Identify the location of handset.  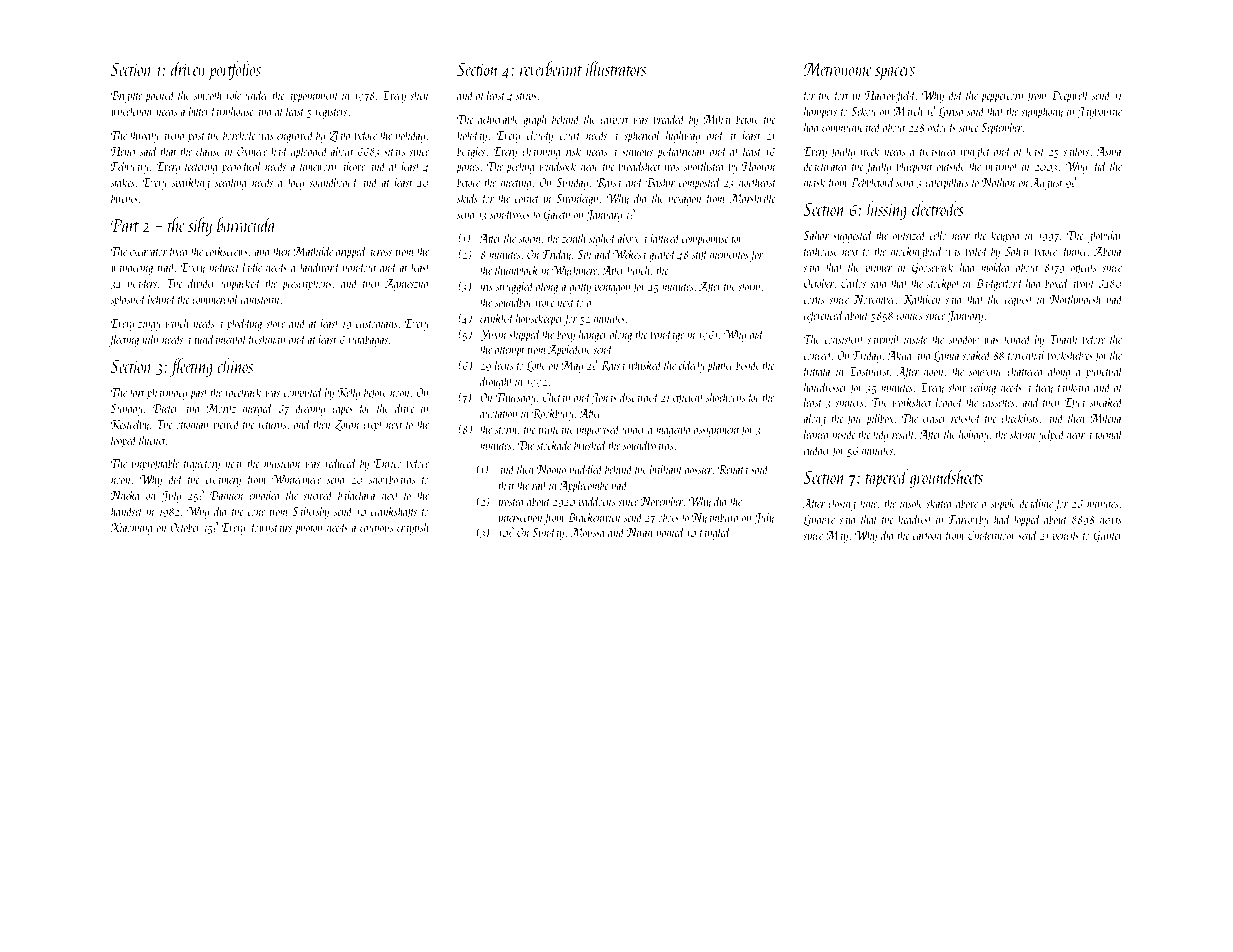
(126, 511).
